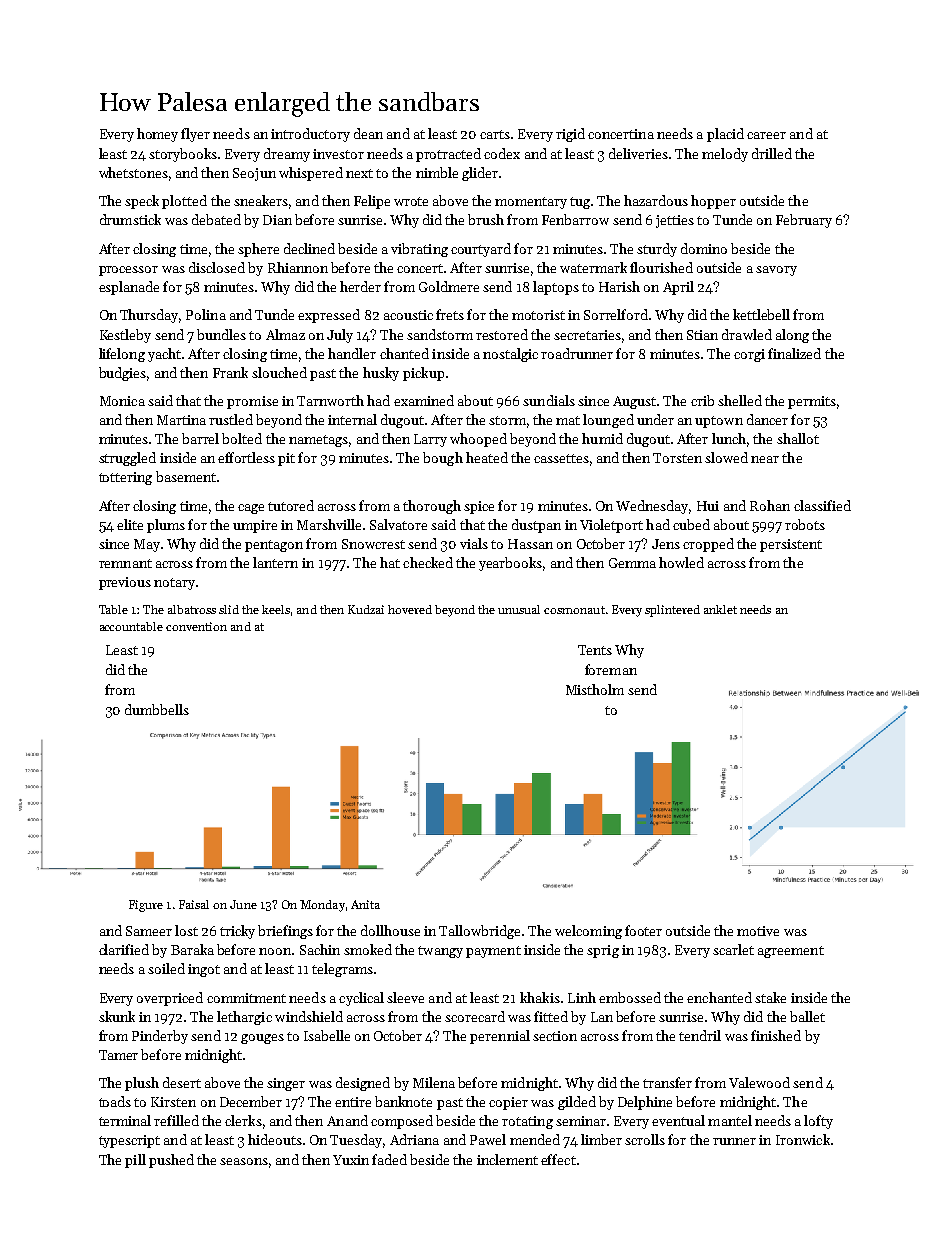 This screenshot has width=952, height=1233. Describe the element at coordinates (725, 135) in the screenshot. I see `placid` at that location.
